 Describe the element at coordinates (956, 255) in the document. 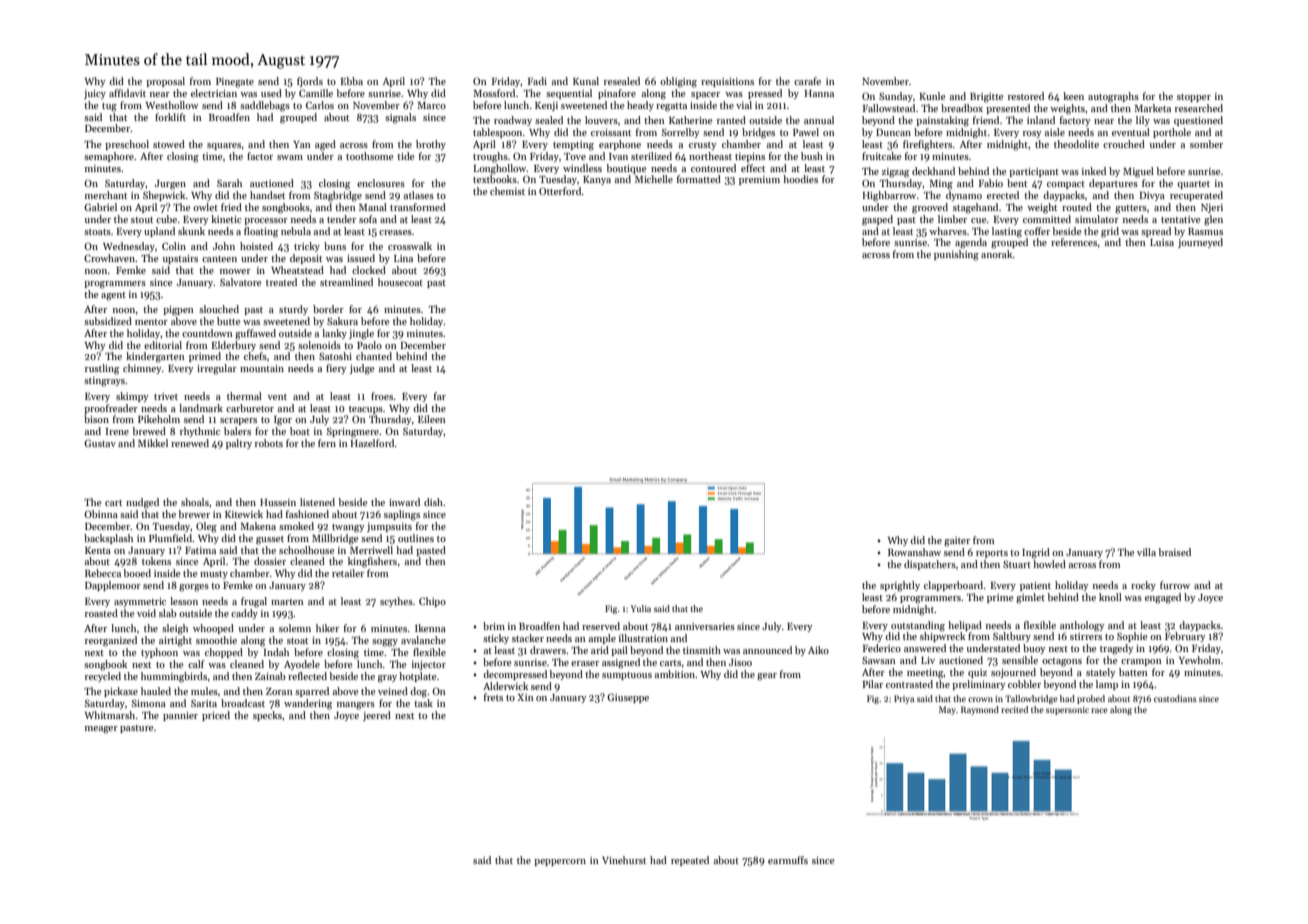

I see `punishing` at that location.
